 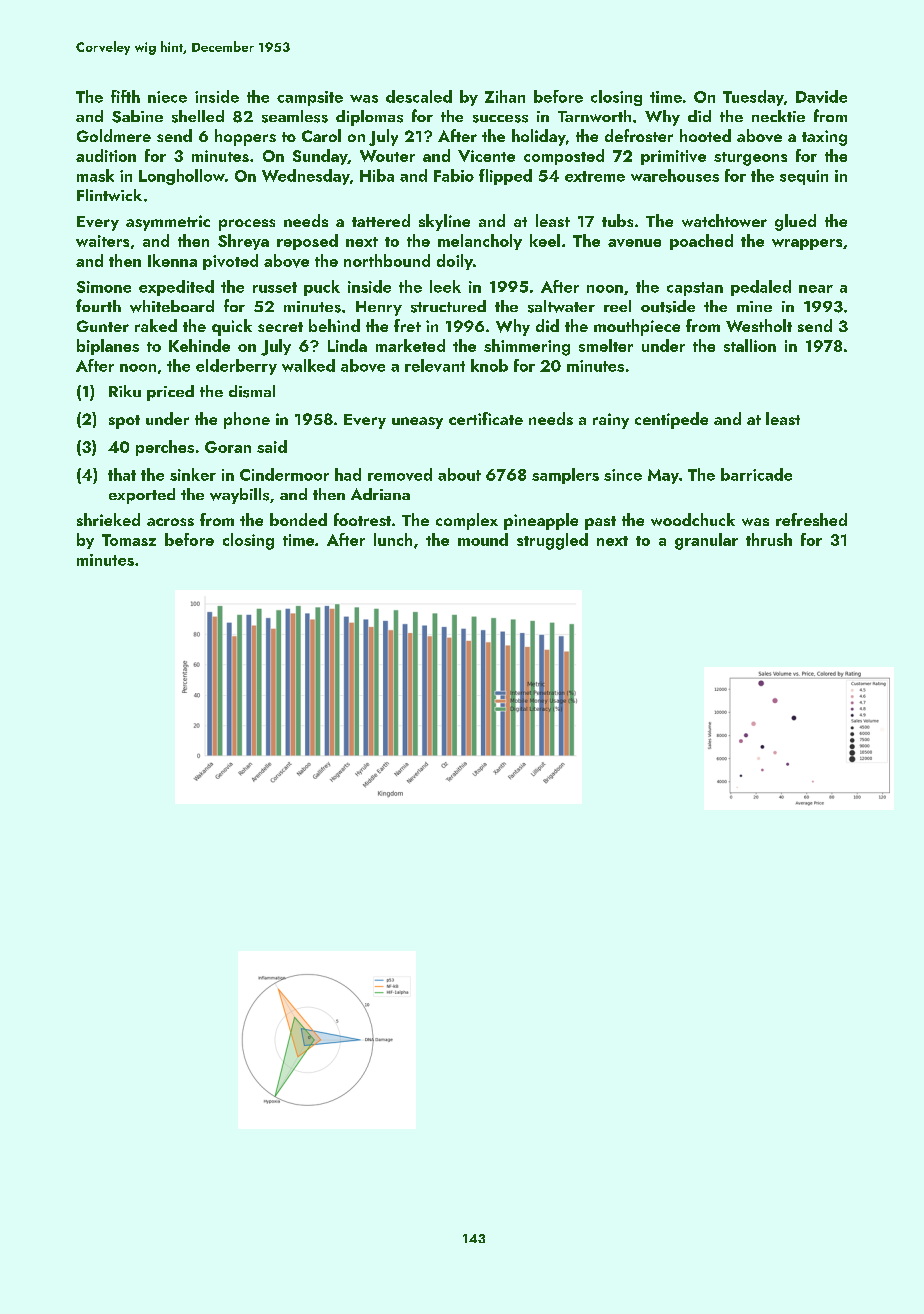 What do you see at coordinates (419, 96) in the screenshot?
I see `descaled` at bounding box center [419, 96].
